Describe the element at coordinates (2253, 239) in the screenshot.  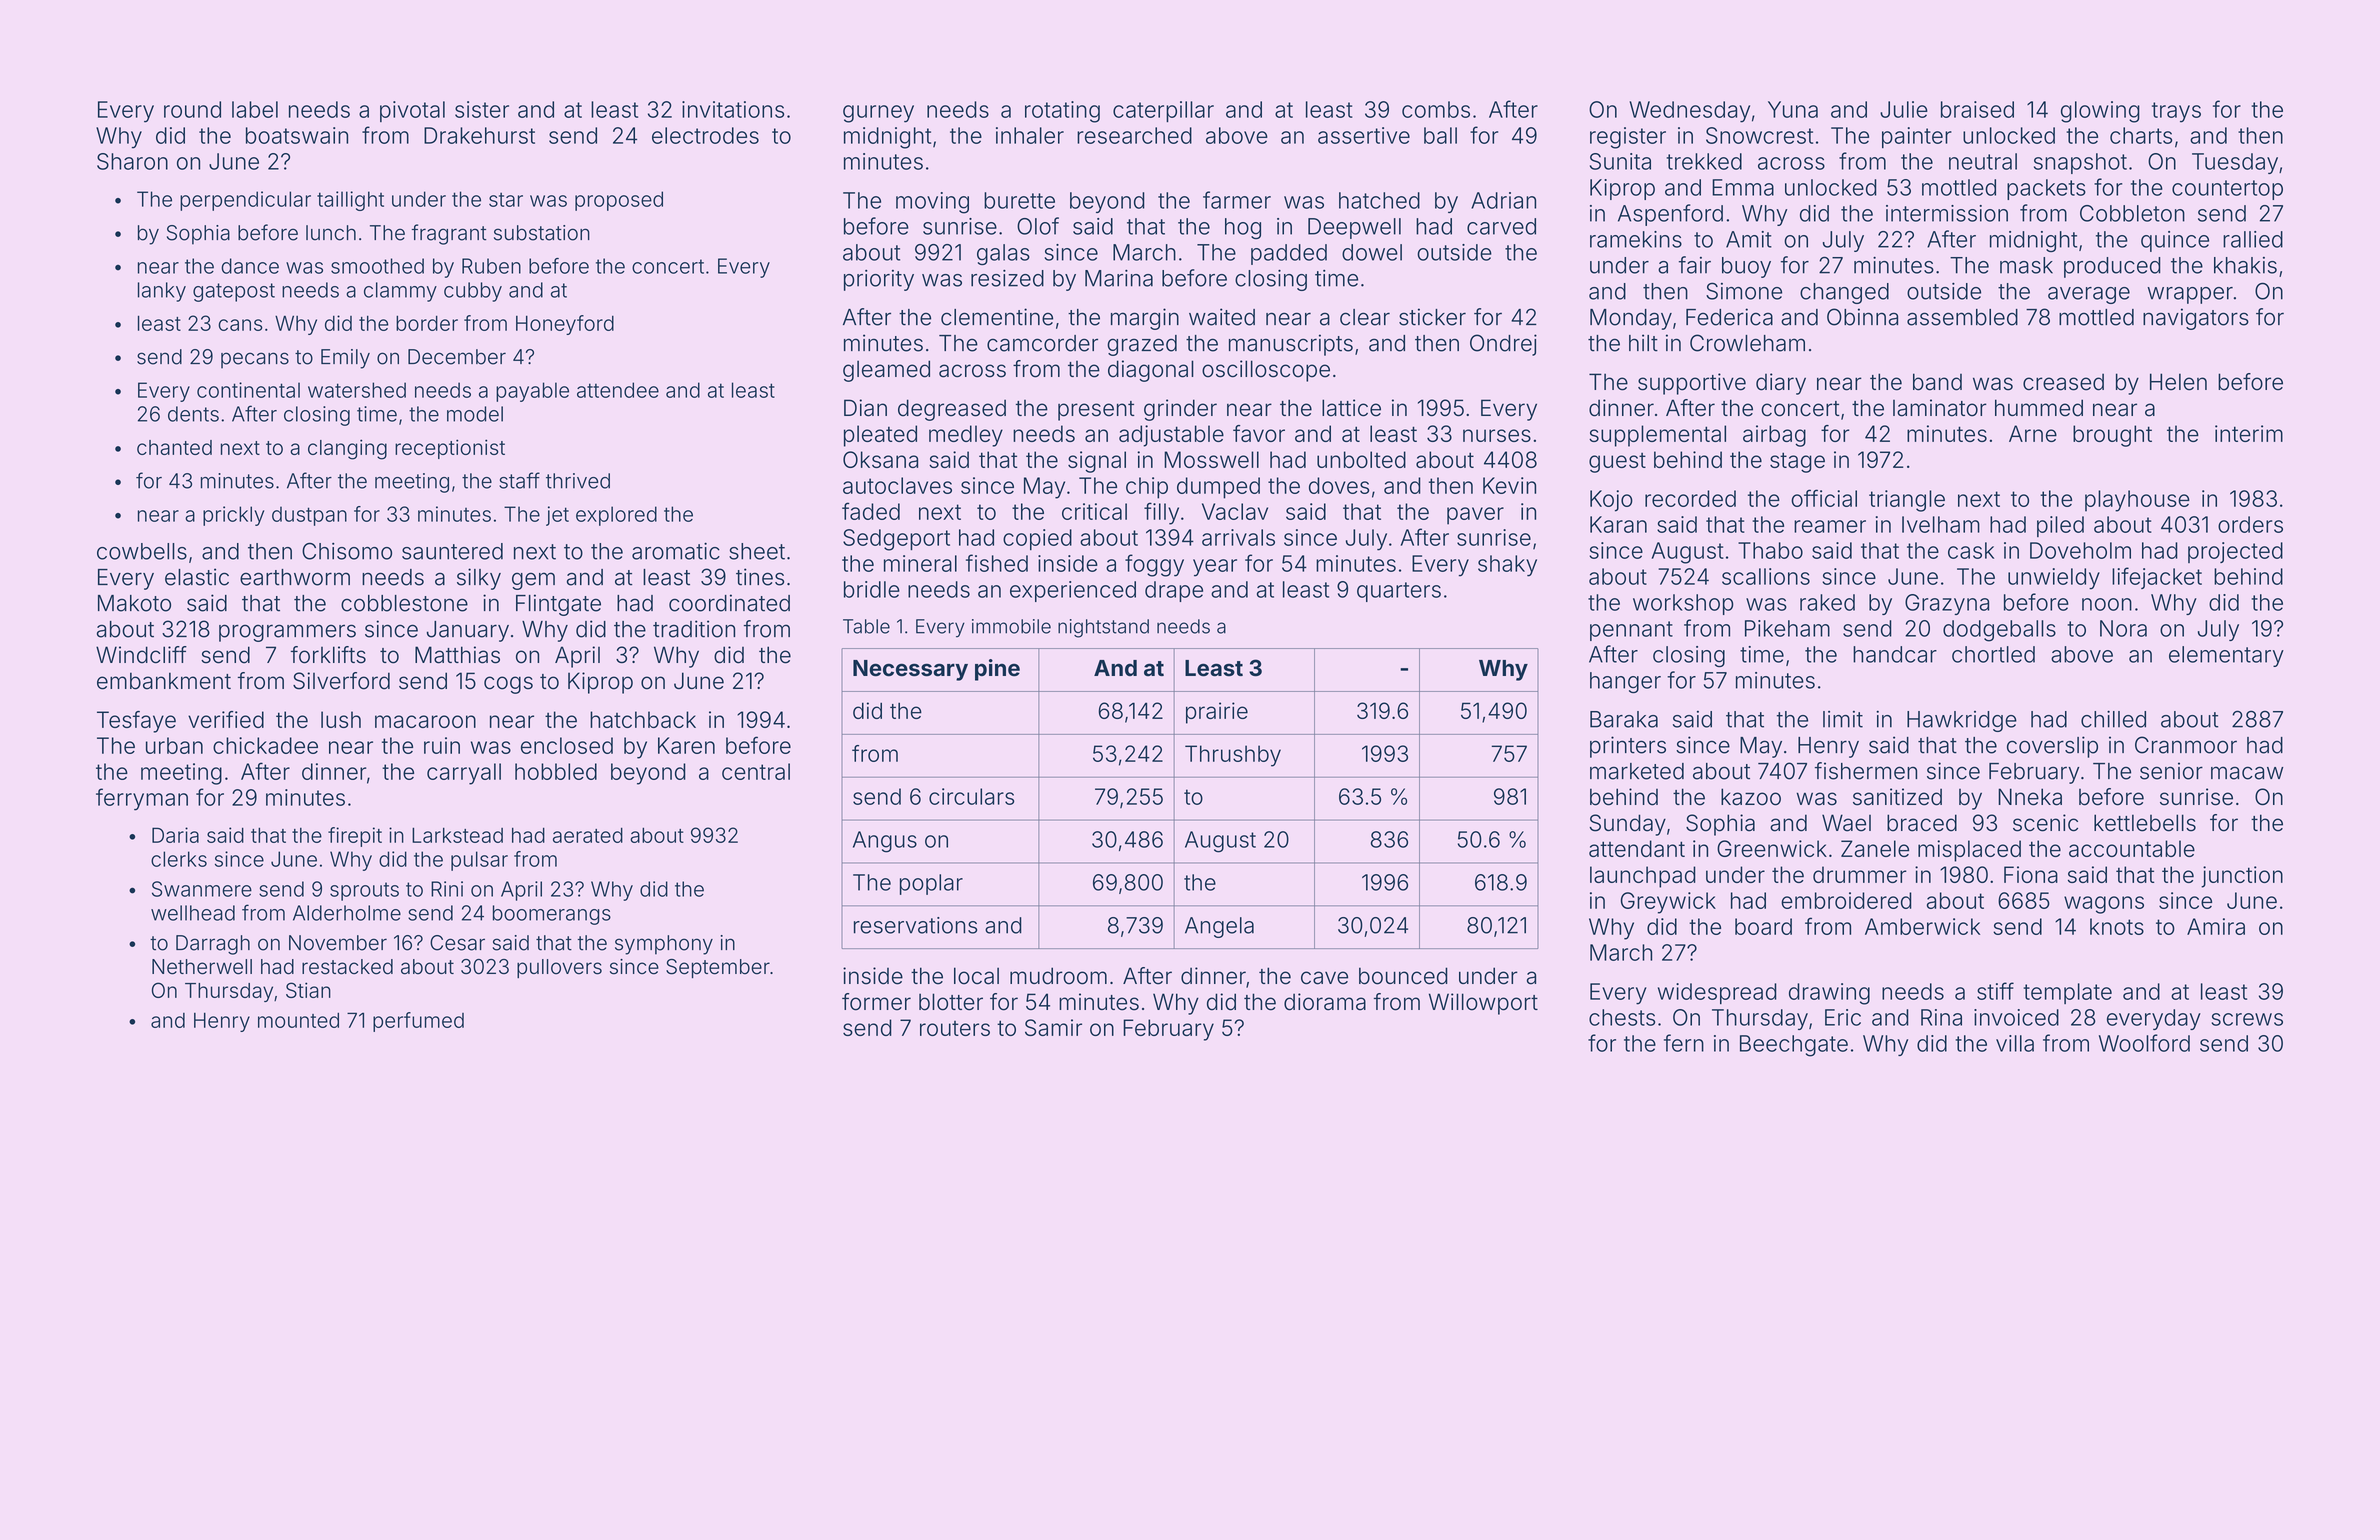
I see `rallied` at that location.
